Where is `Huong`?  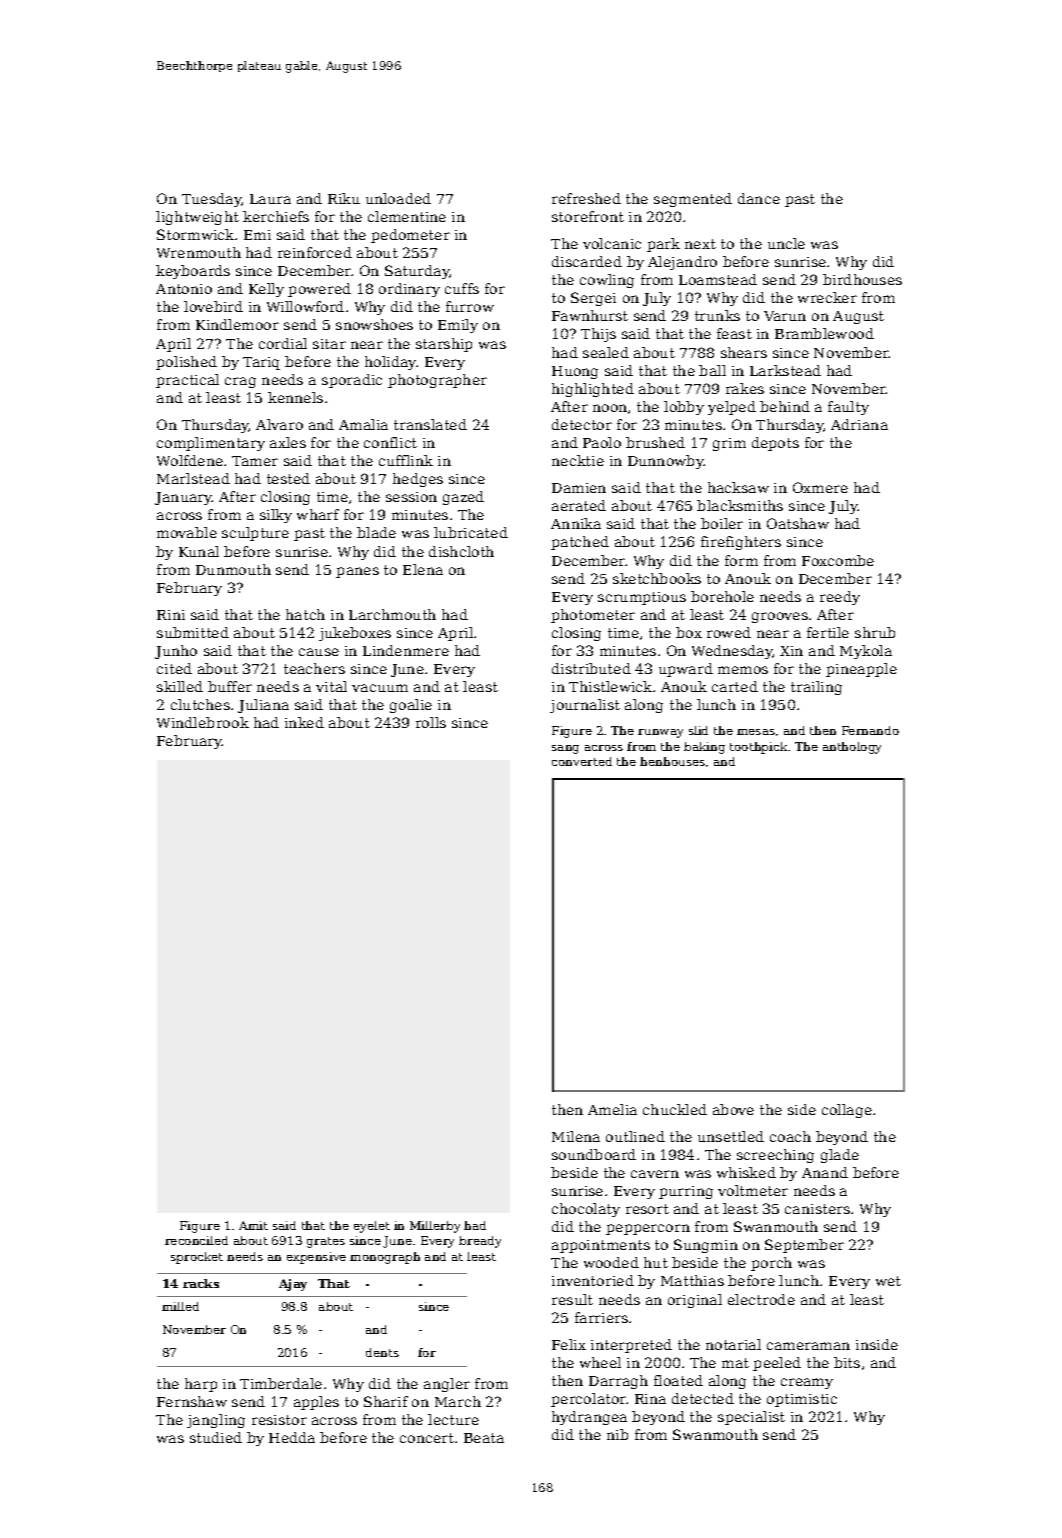
Huong is located at coordinates (575, 372).
